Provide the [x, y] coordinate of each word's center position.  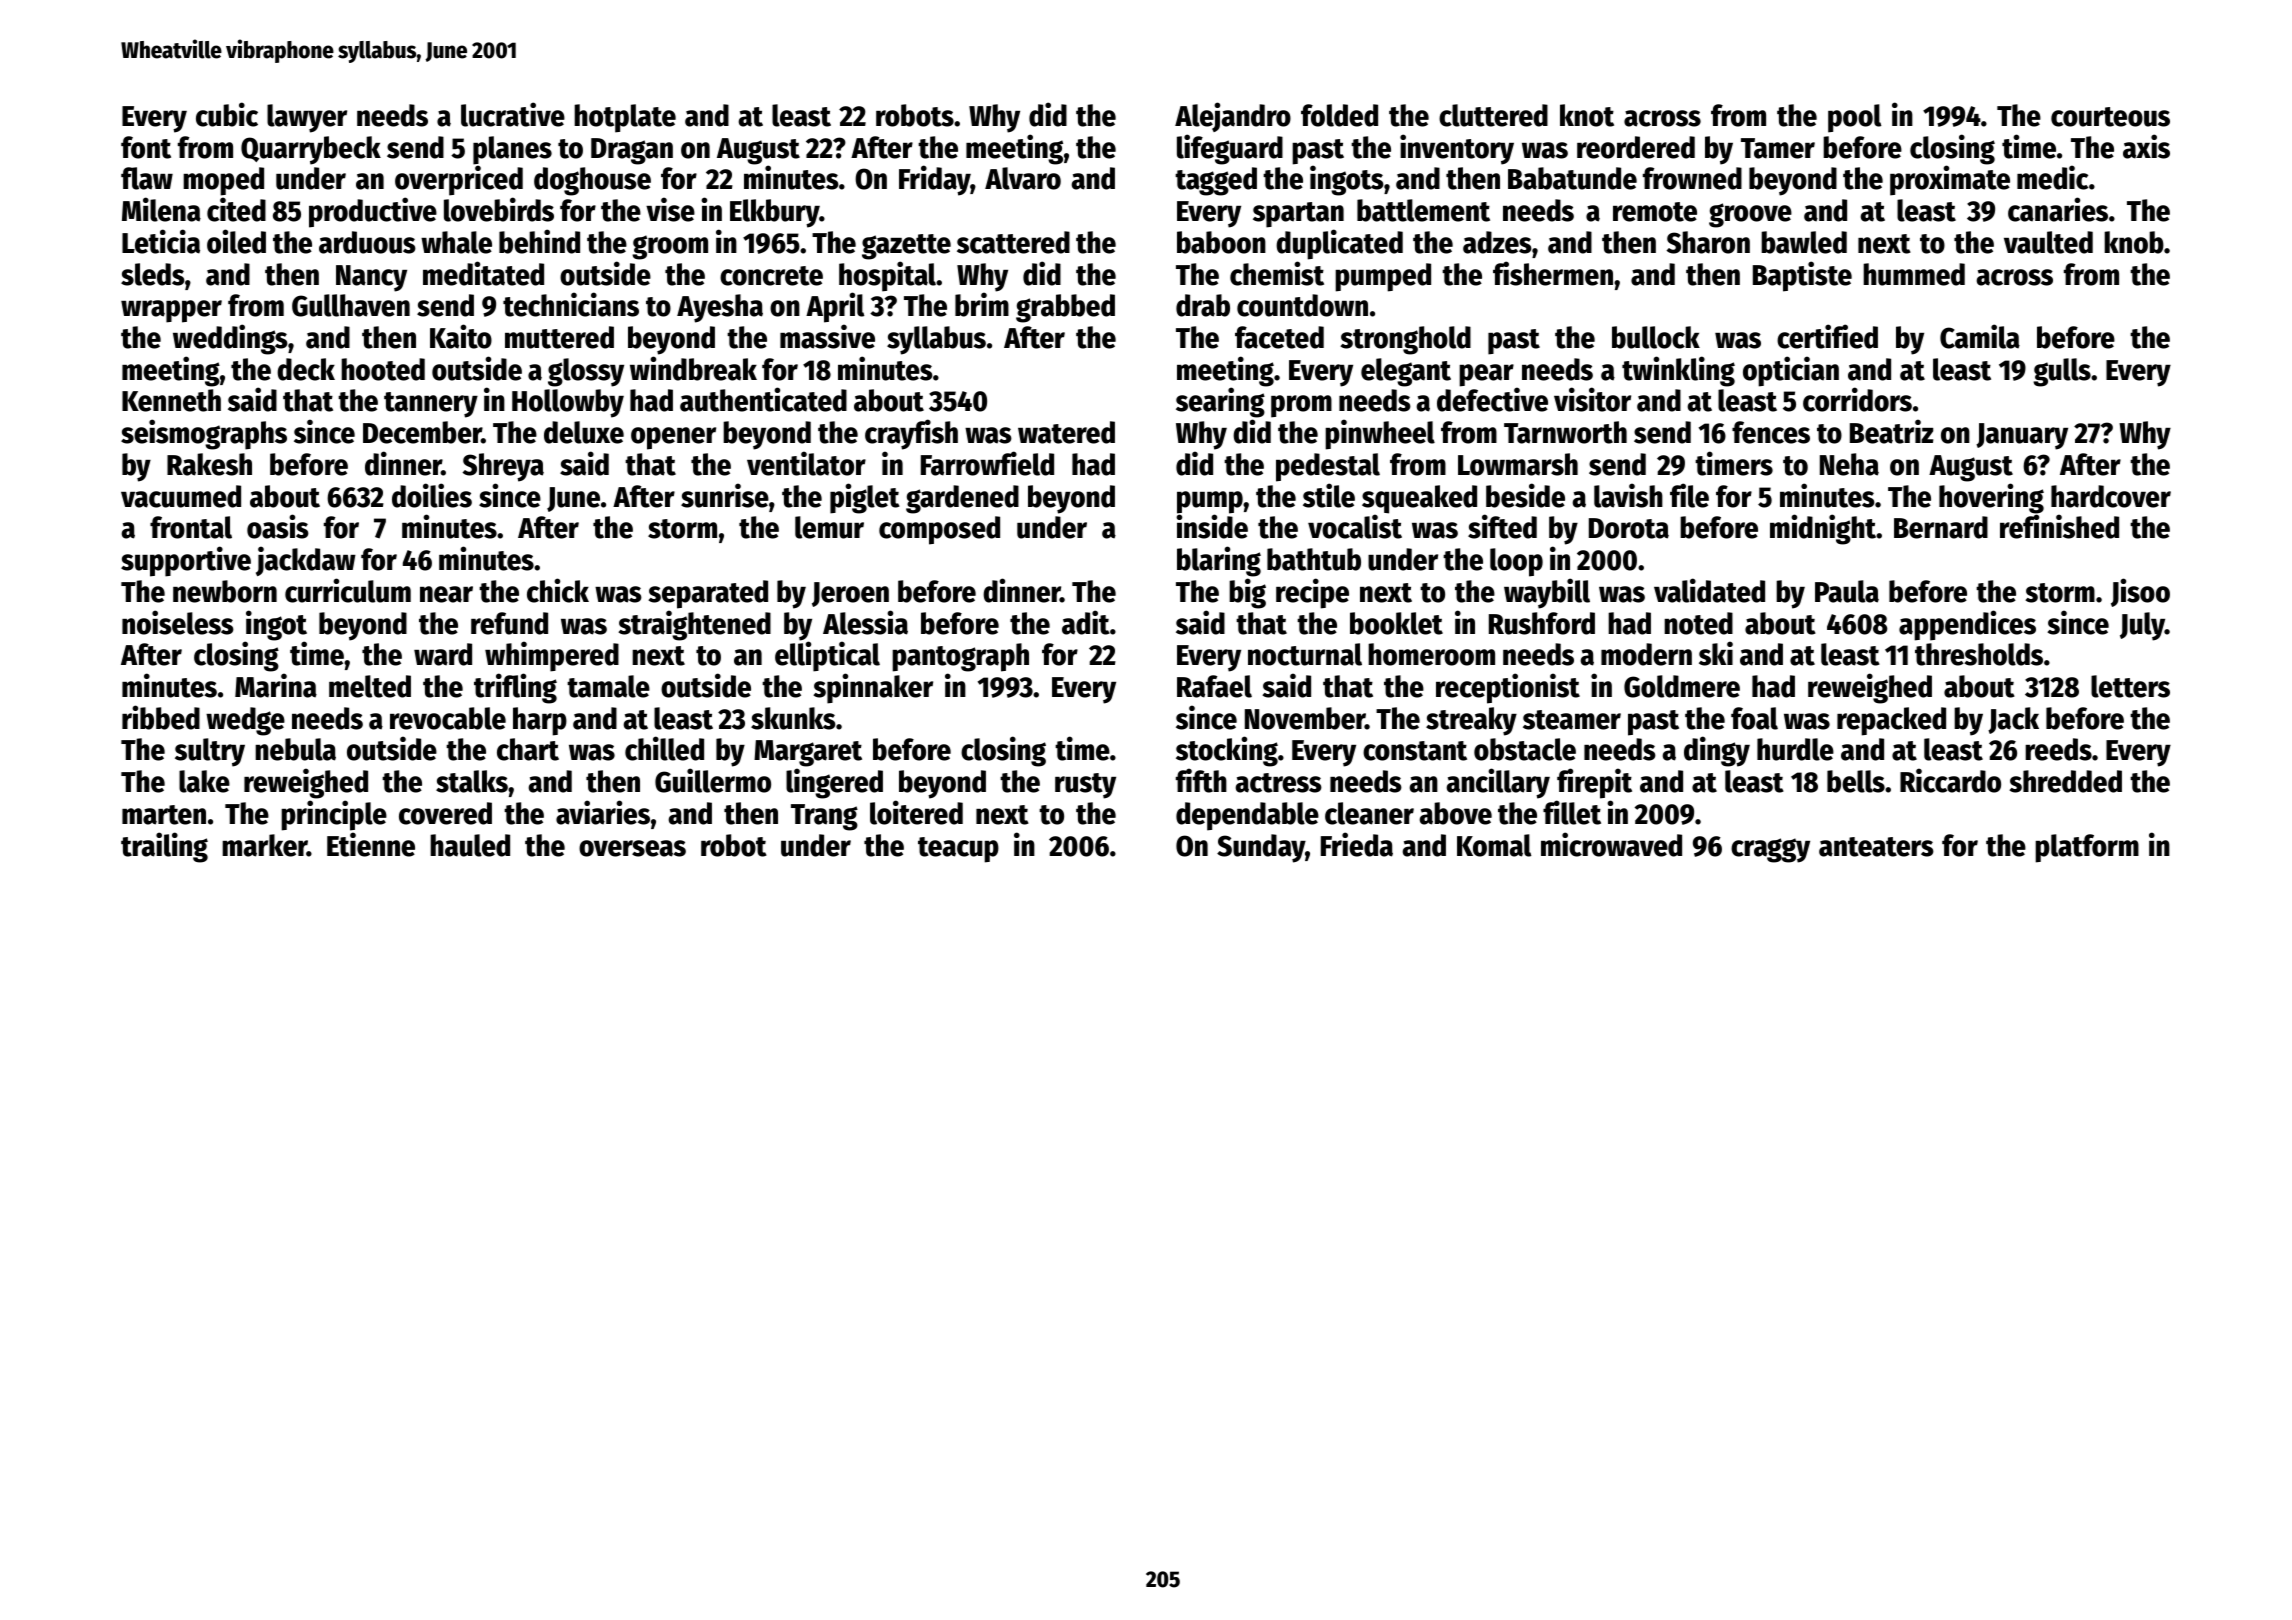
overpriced [459, 181]
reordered [1636, 147]
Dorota [1629, 528]
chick [558, 590]
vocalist [1355, 527]
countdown [1302, 305]
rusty [1085, 786]
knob [2134, 242]
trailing [164, 847]
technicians [571, 304]
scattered [1013, 242]
